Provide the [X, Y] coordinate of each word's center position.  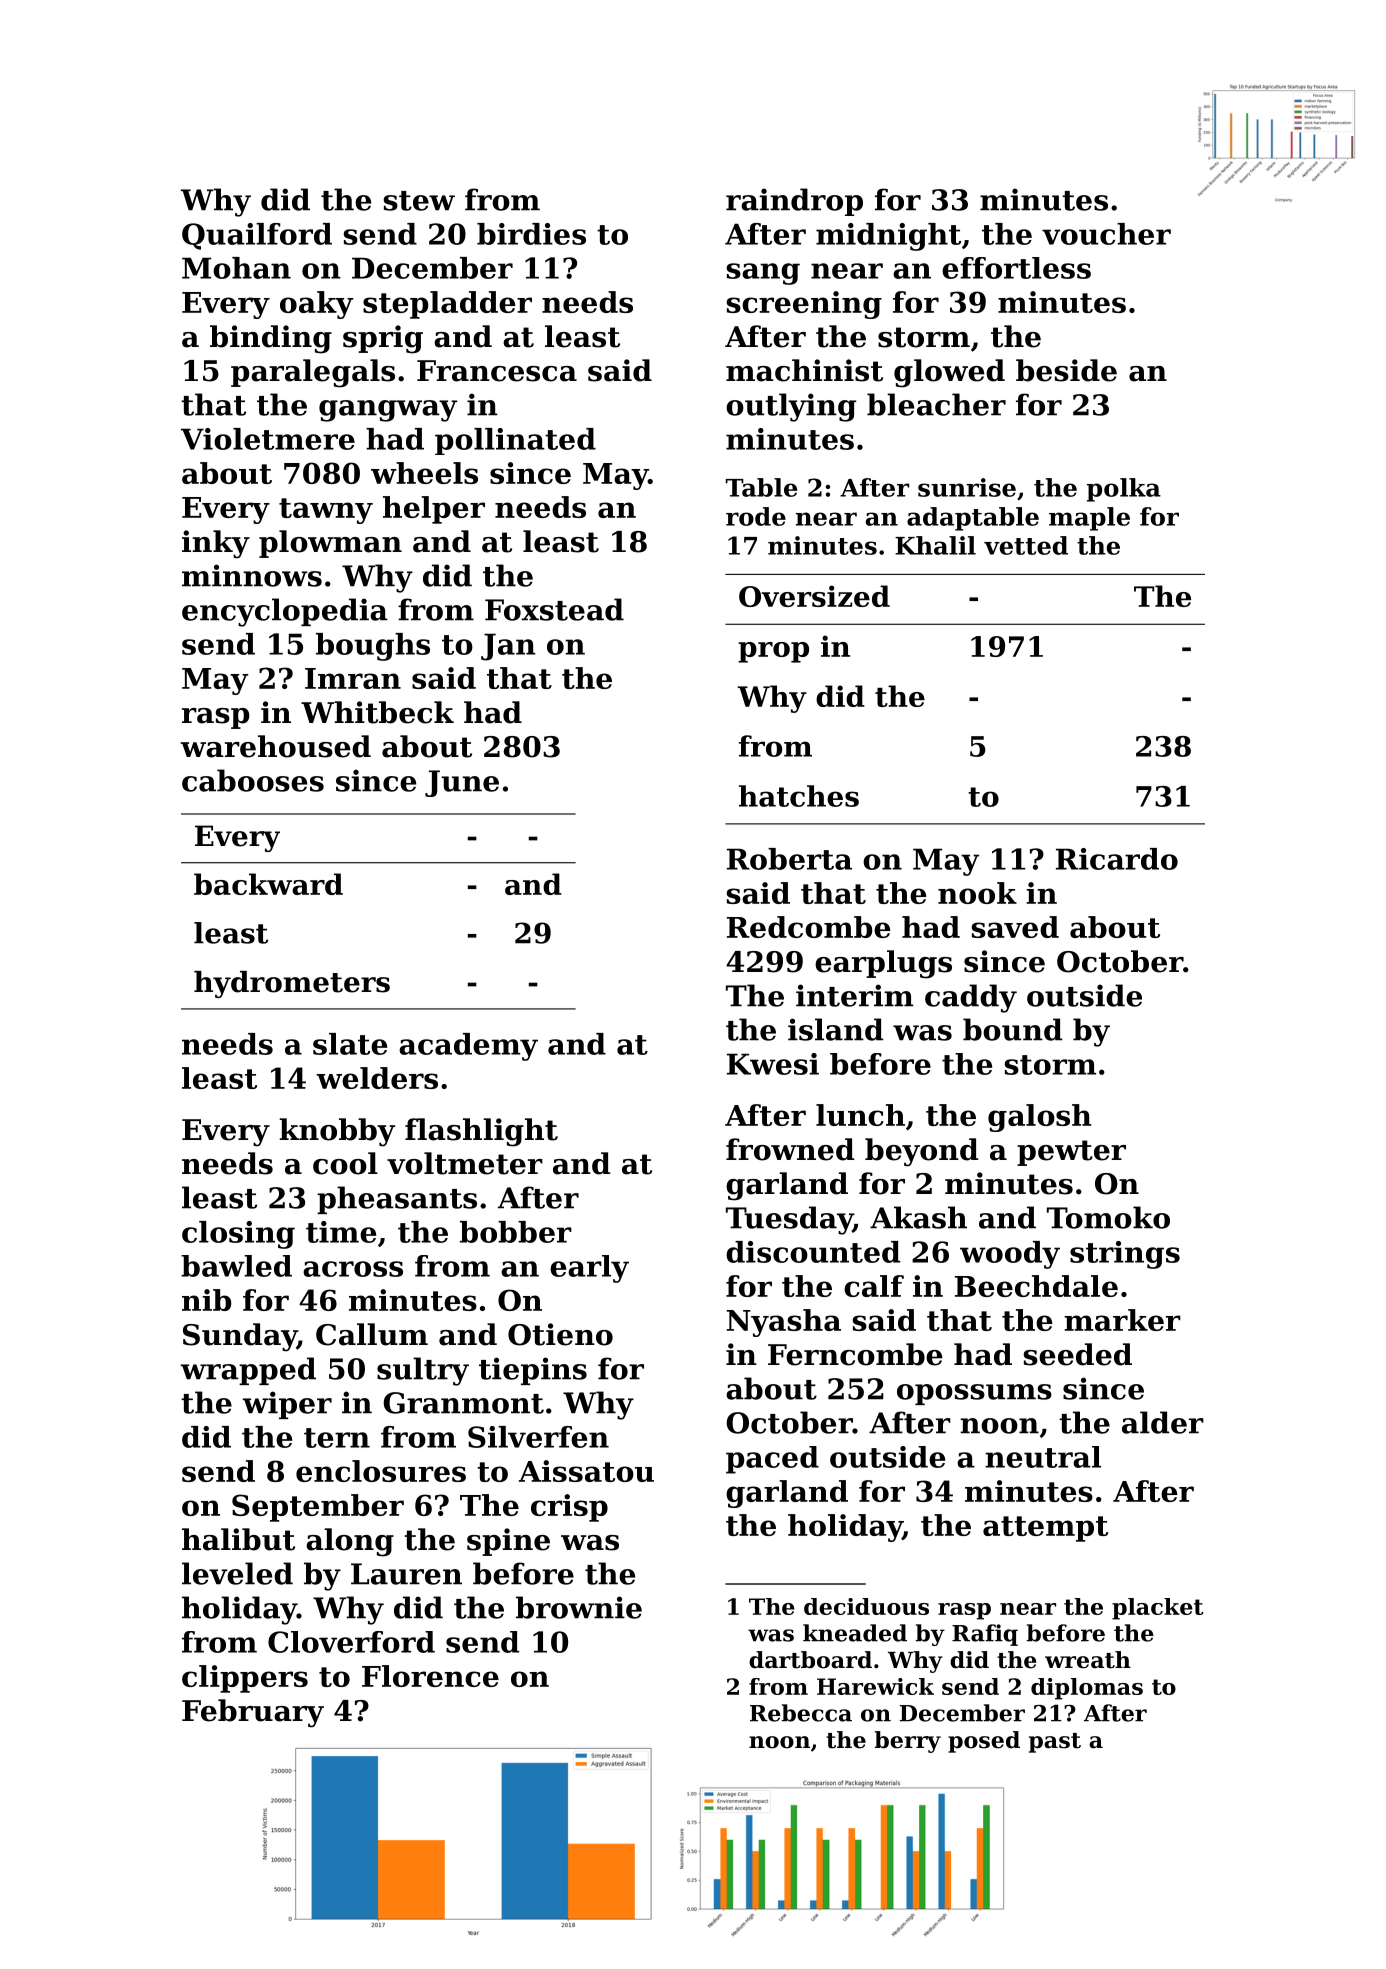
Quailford [257, 236]
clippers [245, 1679]
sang [763, 274]
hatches [799, 796]
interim [854, 995]
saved [1015, 927]
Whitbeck [377, 712]
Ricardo [1117, 859]
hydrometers [292, 984]
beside [1066, 370]
